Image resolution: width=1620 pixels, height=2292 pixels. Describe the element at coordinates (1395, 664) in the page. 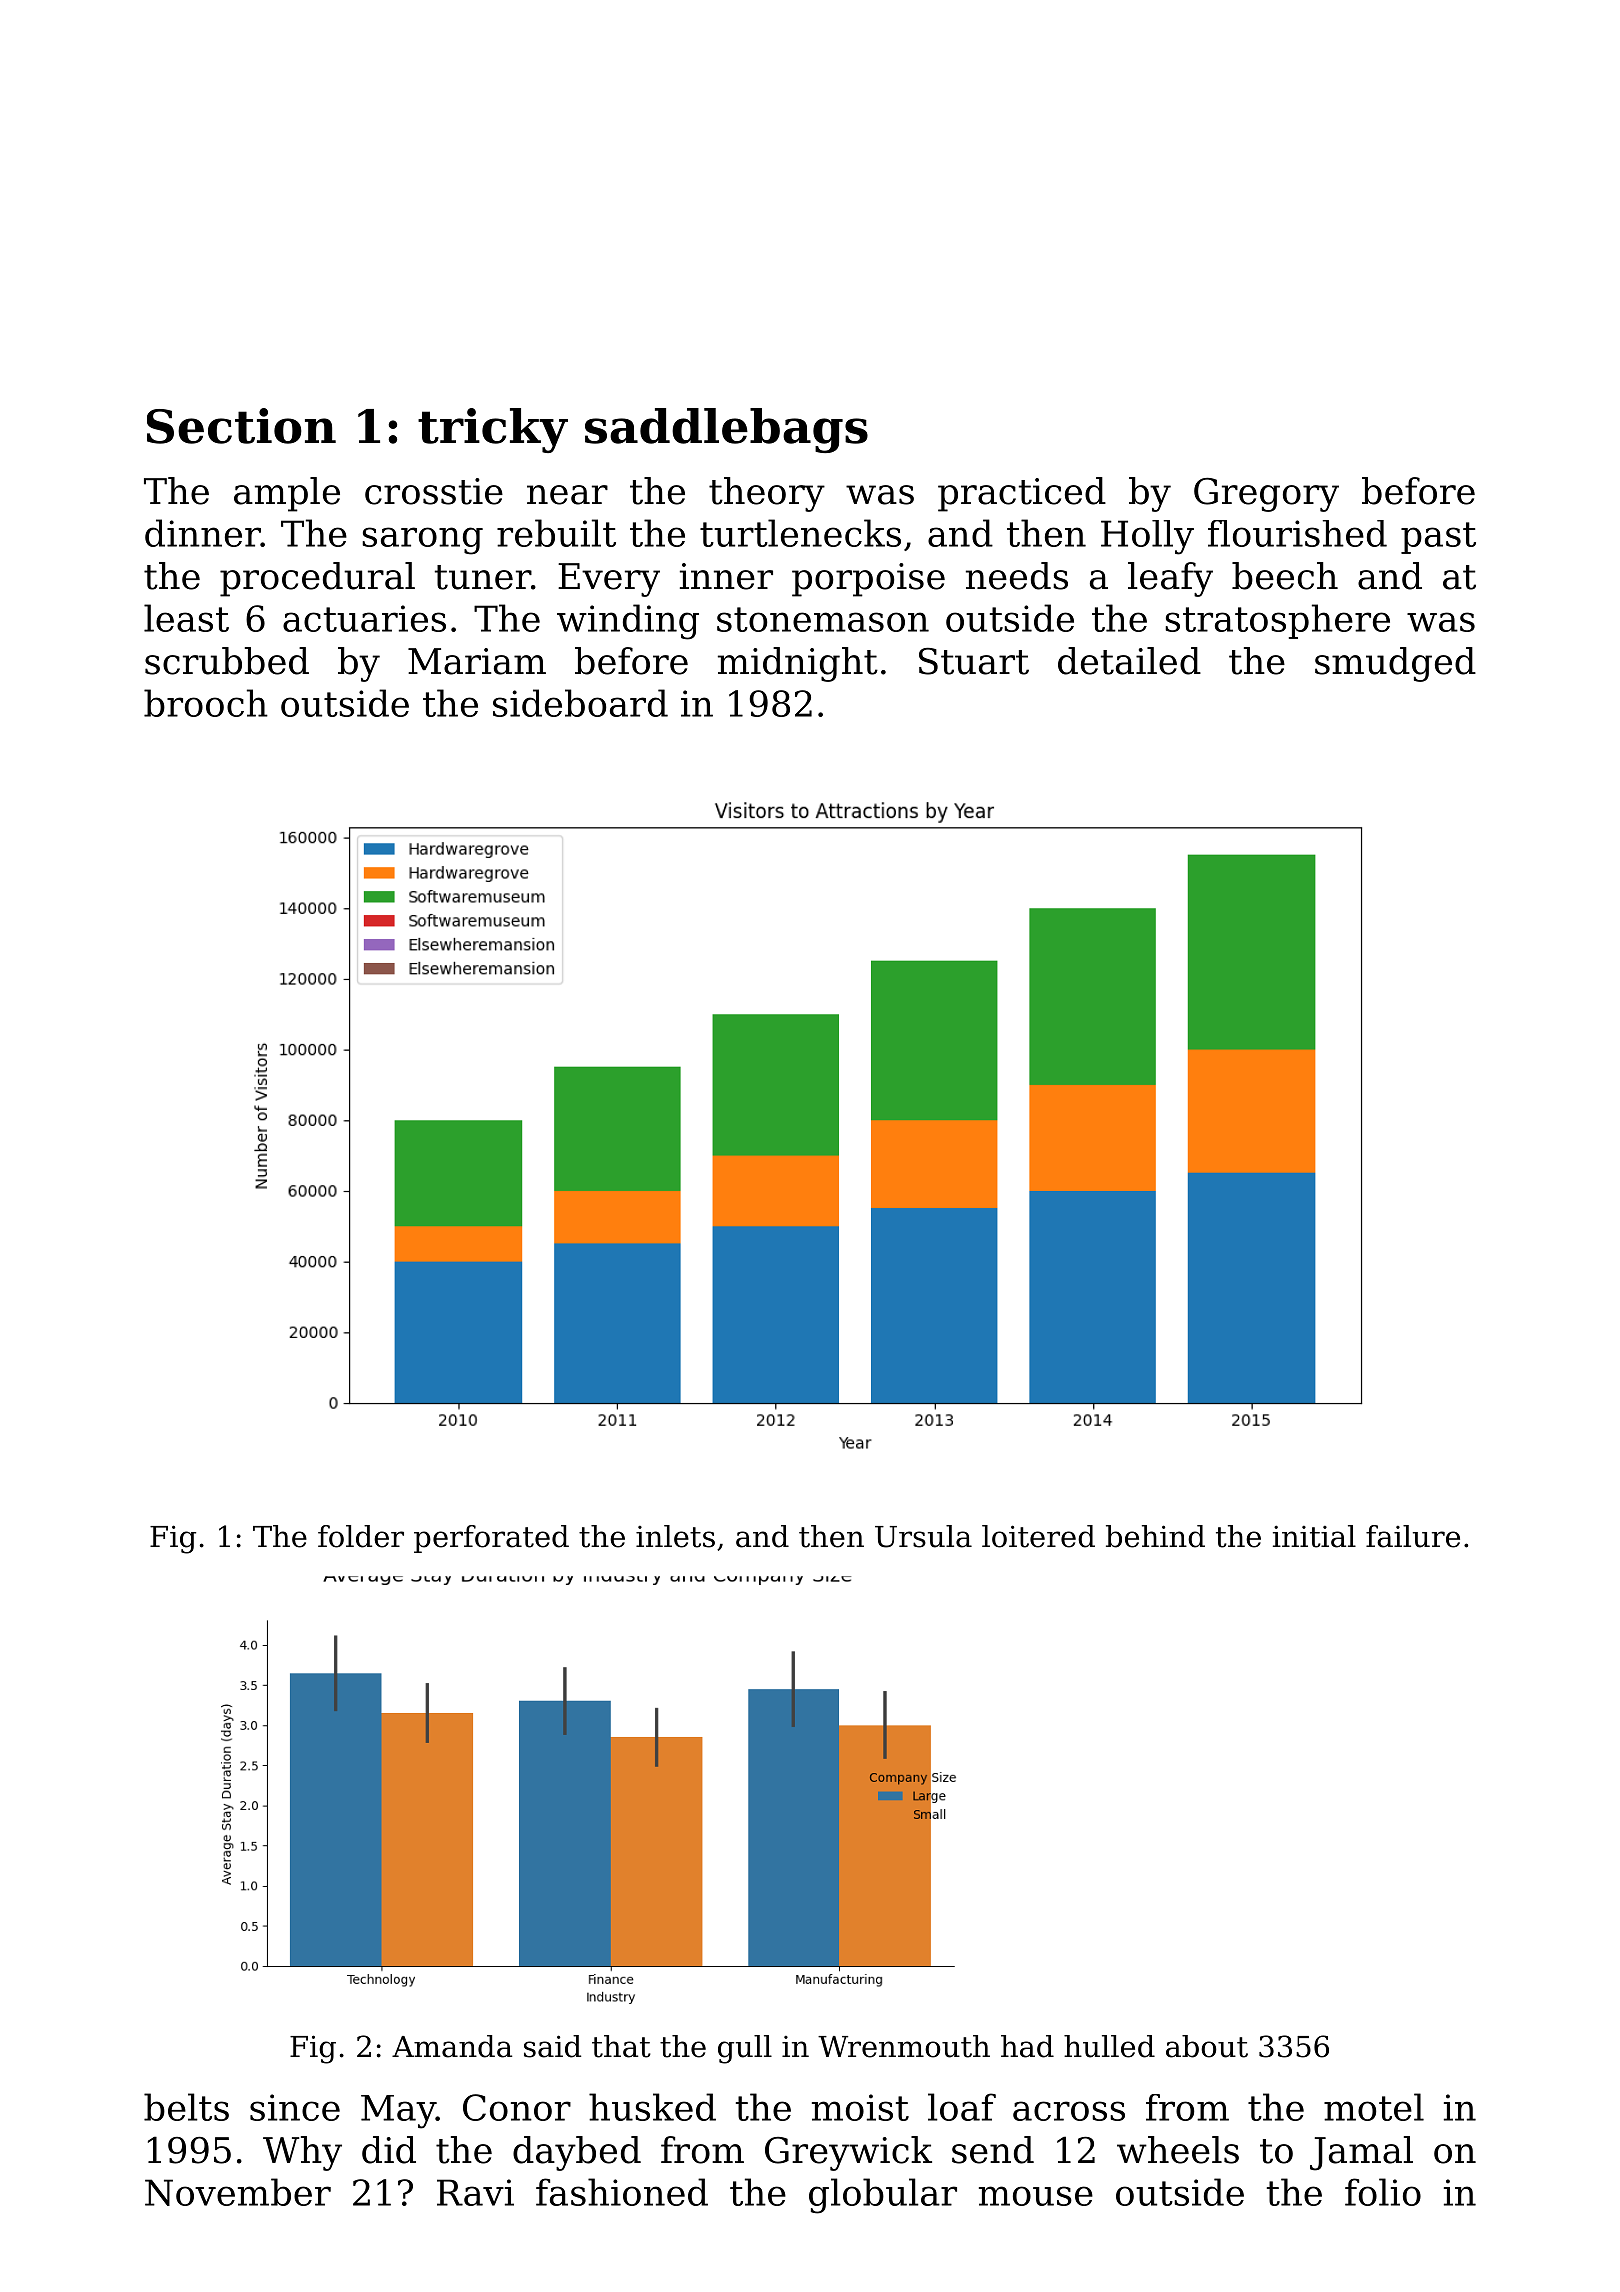

I see `smudged` at that location.
